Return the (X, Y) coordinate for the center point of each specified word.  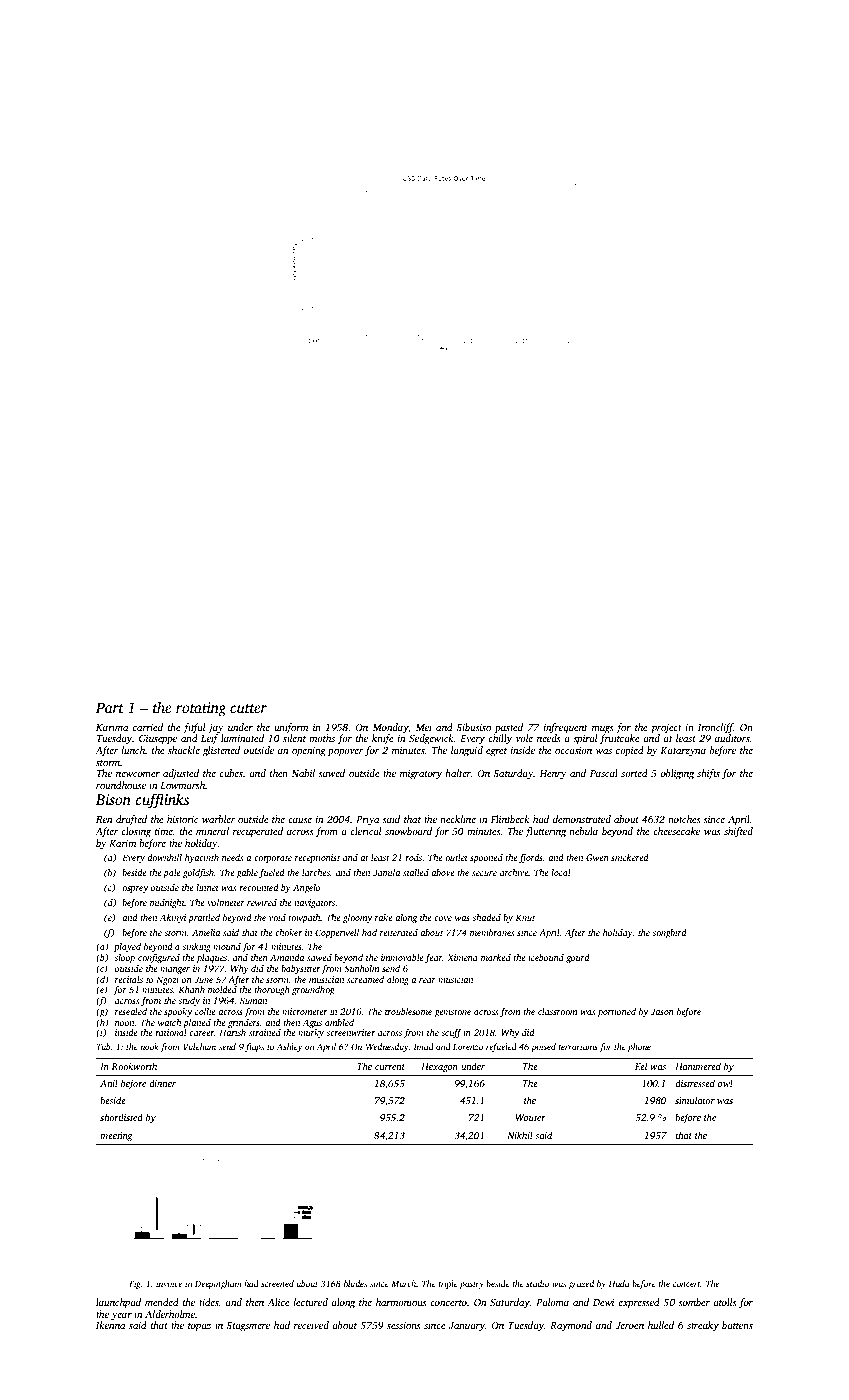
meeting (116, 1136)
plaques (212, 958)
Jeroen (629, 1325)
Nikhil (520, 1135)
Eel (641, 1066)
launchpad (118, 1303)
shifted (738, 832)
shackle (184, 750)
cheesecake (676, 831)
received (311, 1325)
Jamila (386, 872)
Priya (367, 821)
